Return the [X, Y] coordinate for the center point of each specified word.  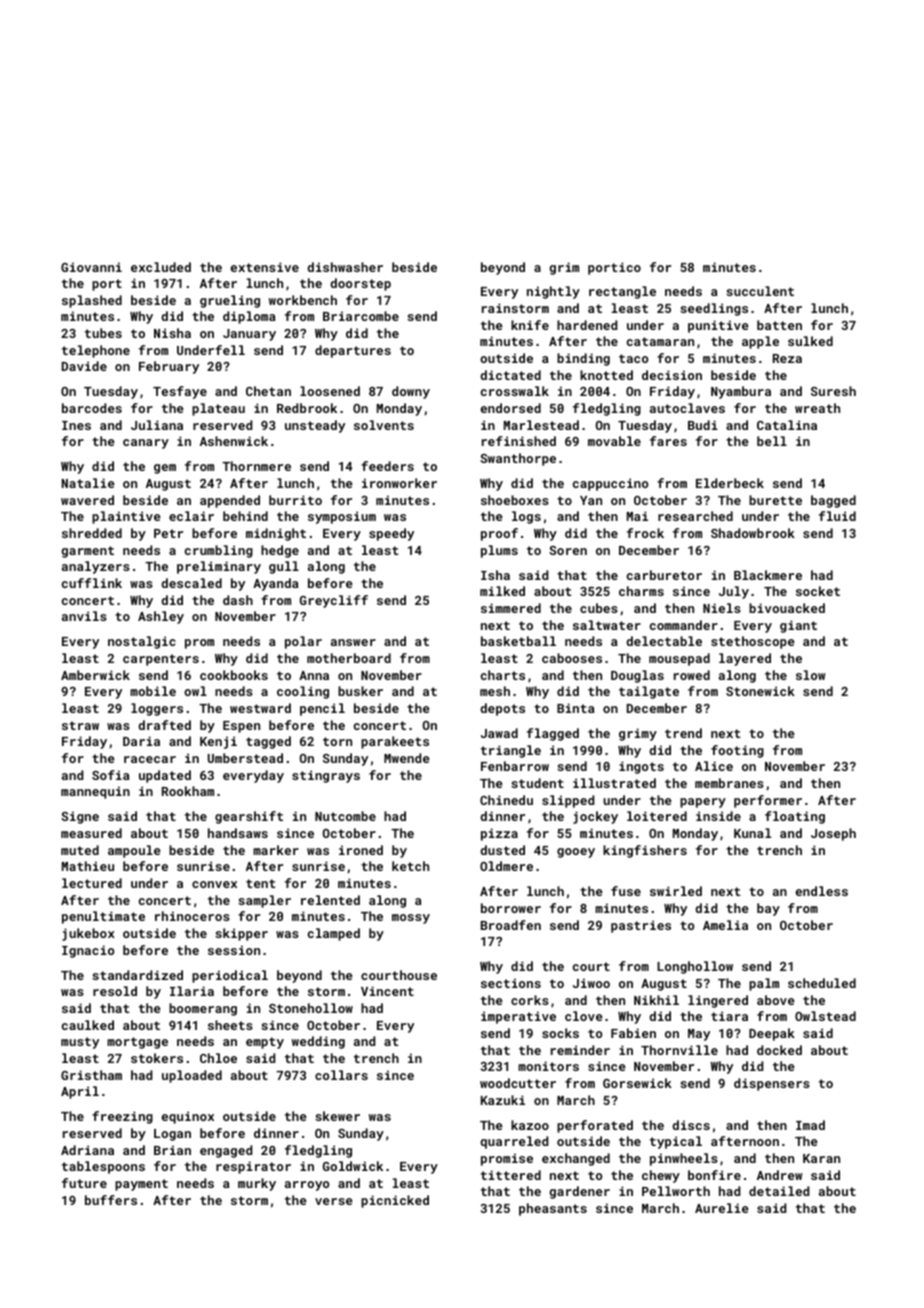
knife [530, 325]
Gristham [91, 1075]
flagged [553, 734]
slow [811, 675]
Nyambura [741, 392]
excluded [161, 267]
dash [238, 600]
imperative [518, 1017]
